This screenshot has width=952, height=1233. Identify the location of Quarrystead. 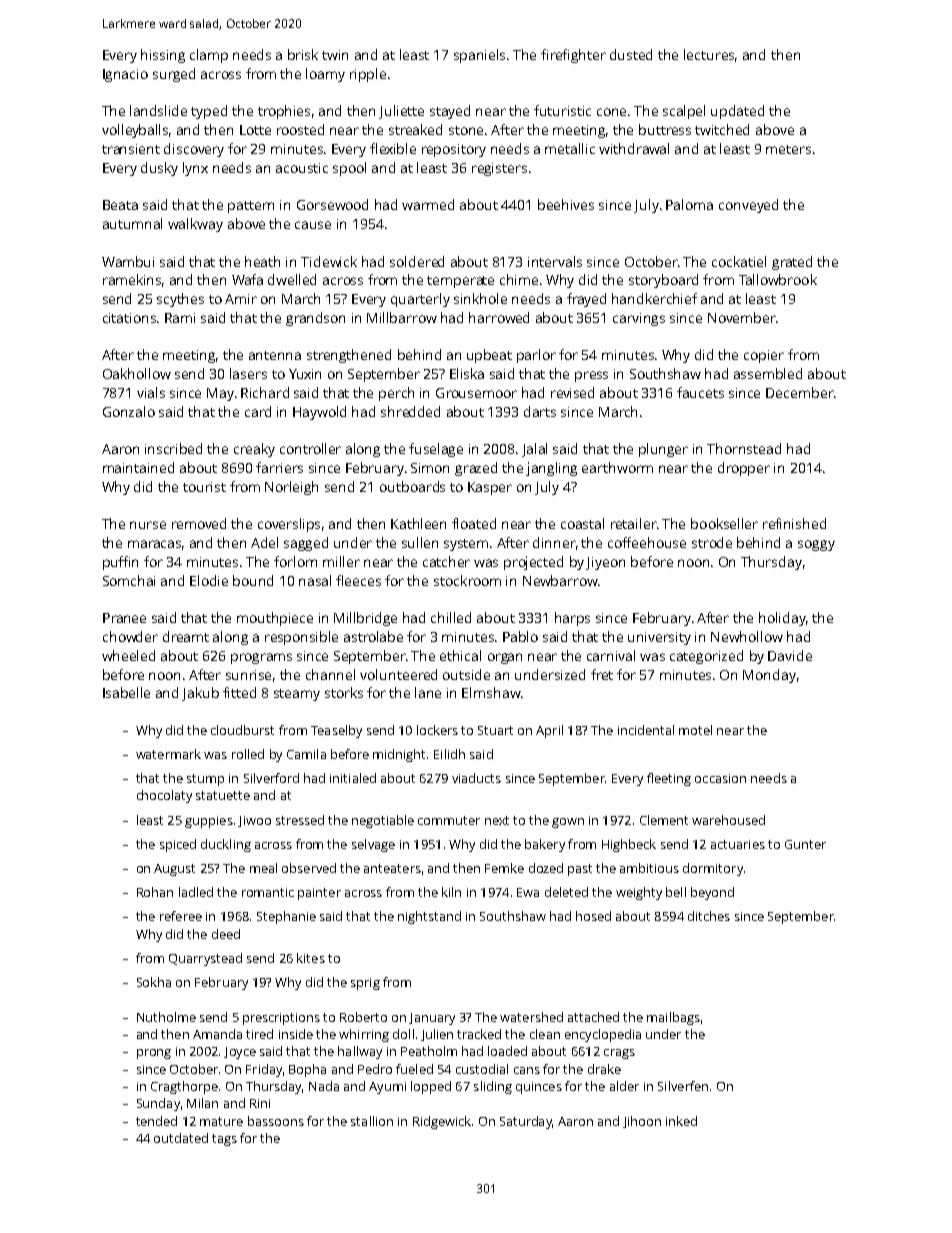
(205, 959).
